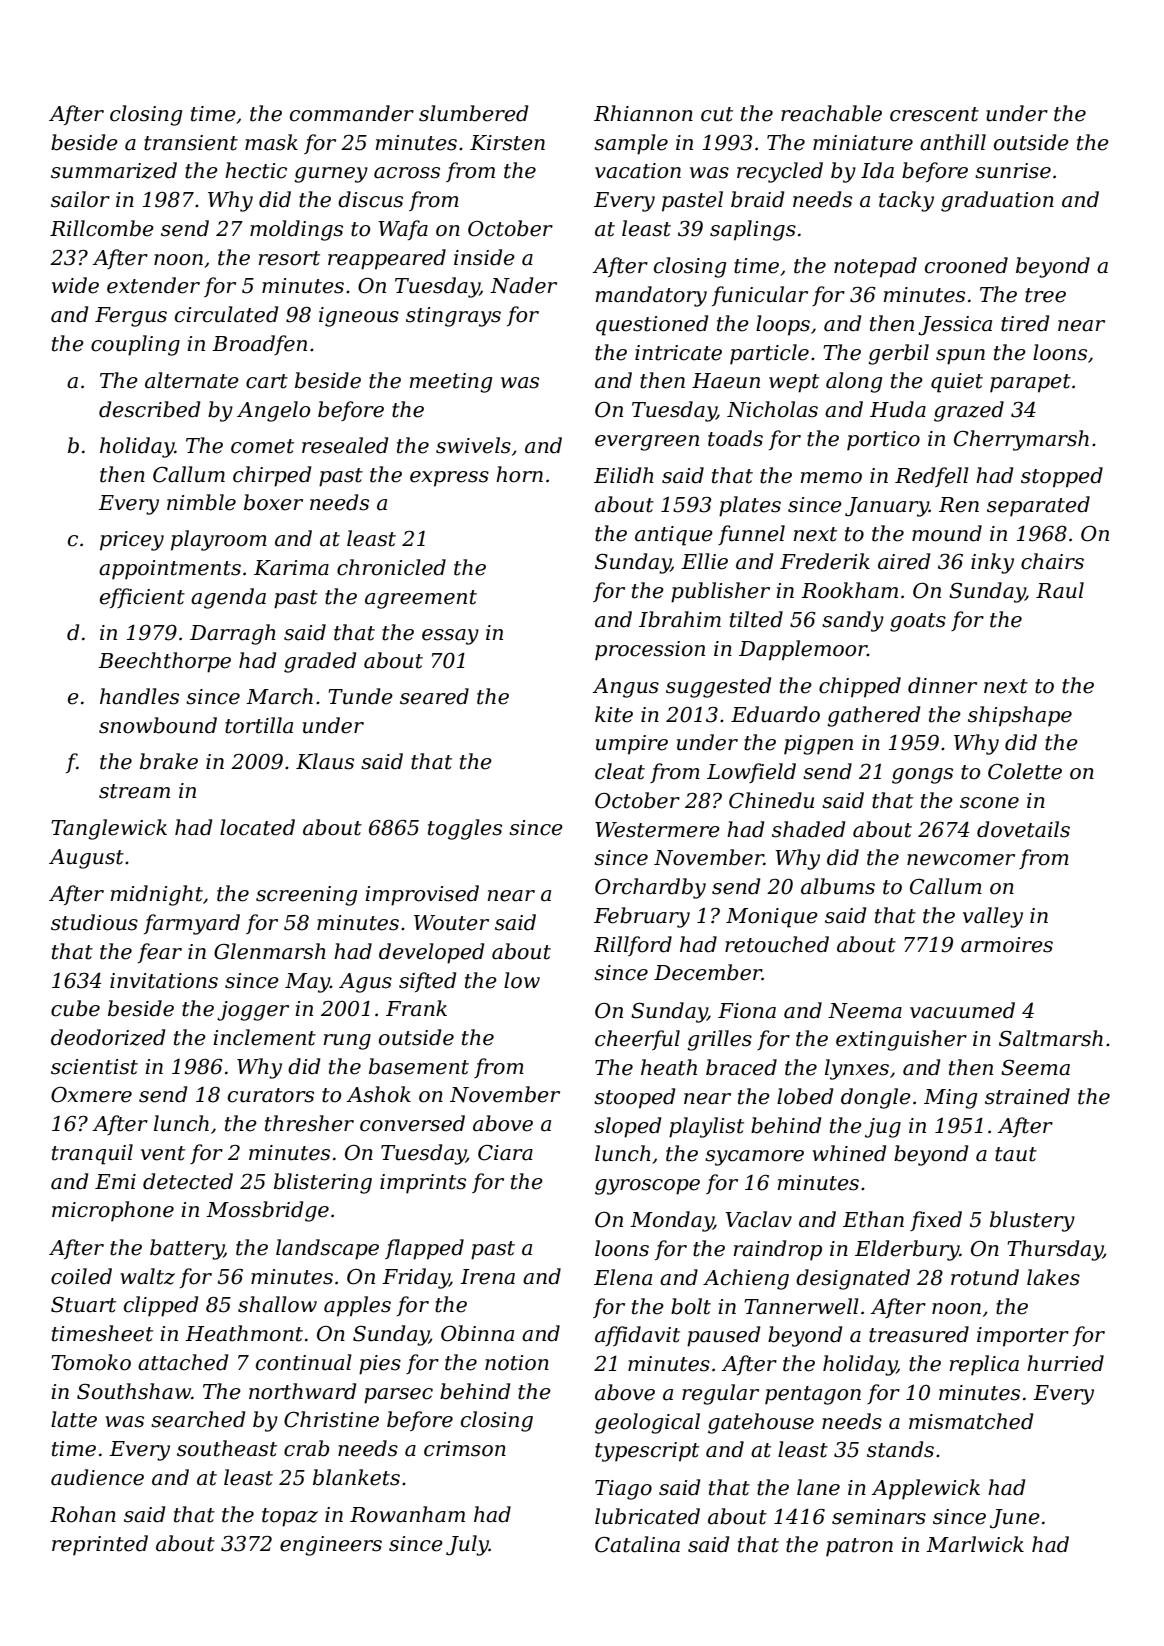 The height and width of the image is (1646, 1164). I want to click on wide, so click(75, 285).
